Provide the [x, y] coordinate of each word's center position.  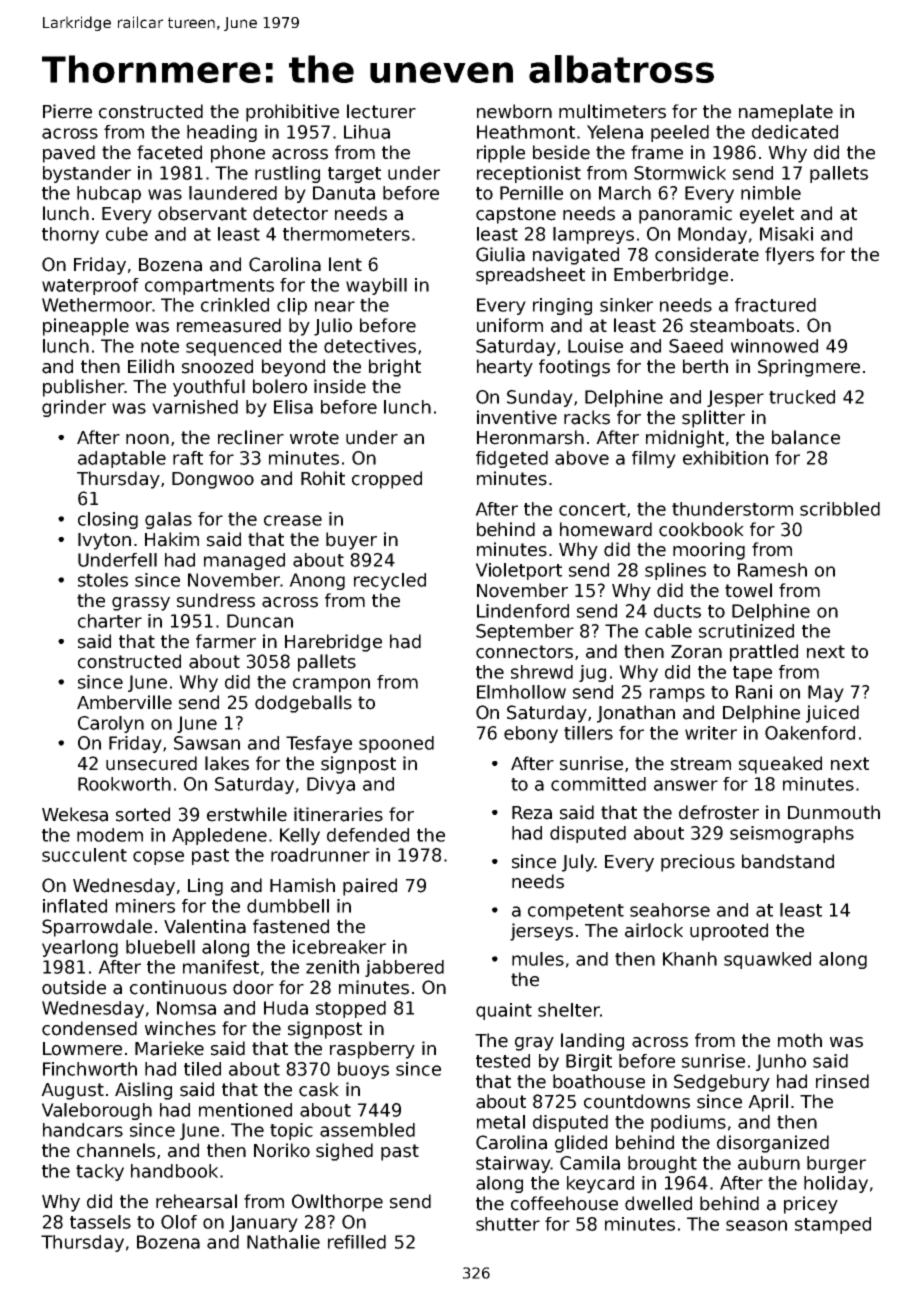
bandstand [788, 861]
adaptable [122, 459]
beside [561, 152]
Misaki [786, 234]
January [263, 1223]
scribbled [840, 509]
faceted [169, 152]
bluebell [160, 947]
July [578, 863]
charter [110, 621]
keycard [600, 1184]
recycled [390, 581]
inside [340, 386]
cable [668, 631]
